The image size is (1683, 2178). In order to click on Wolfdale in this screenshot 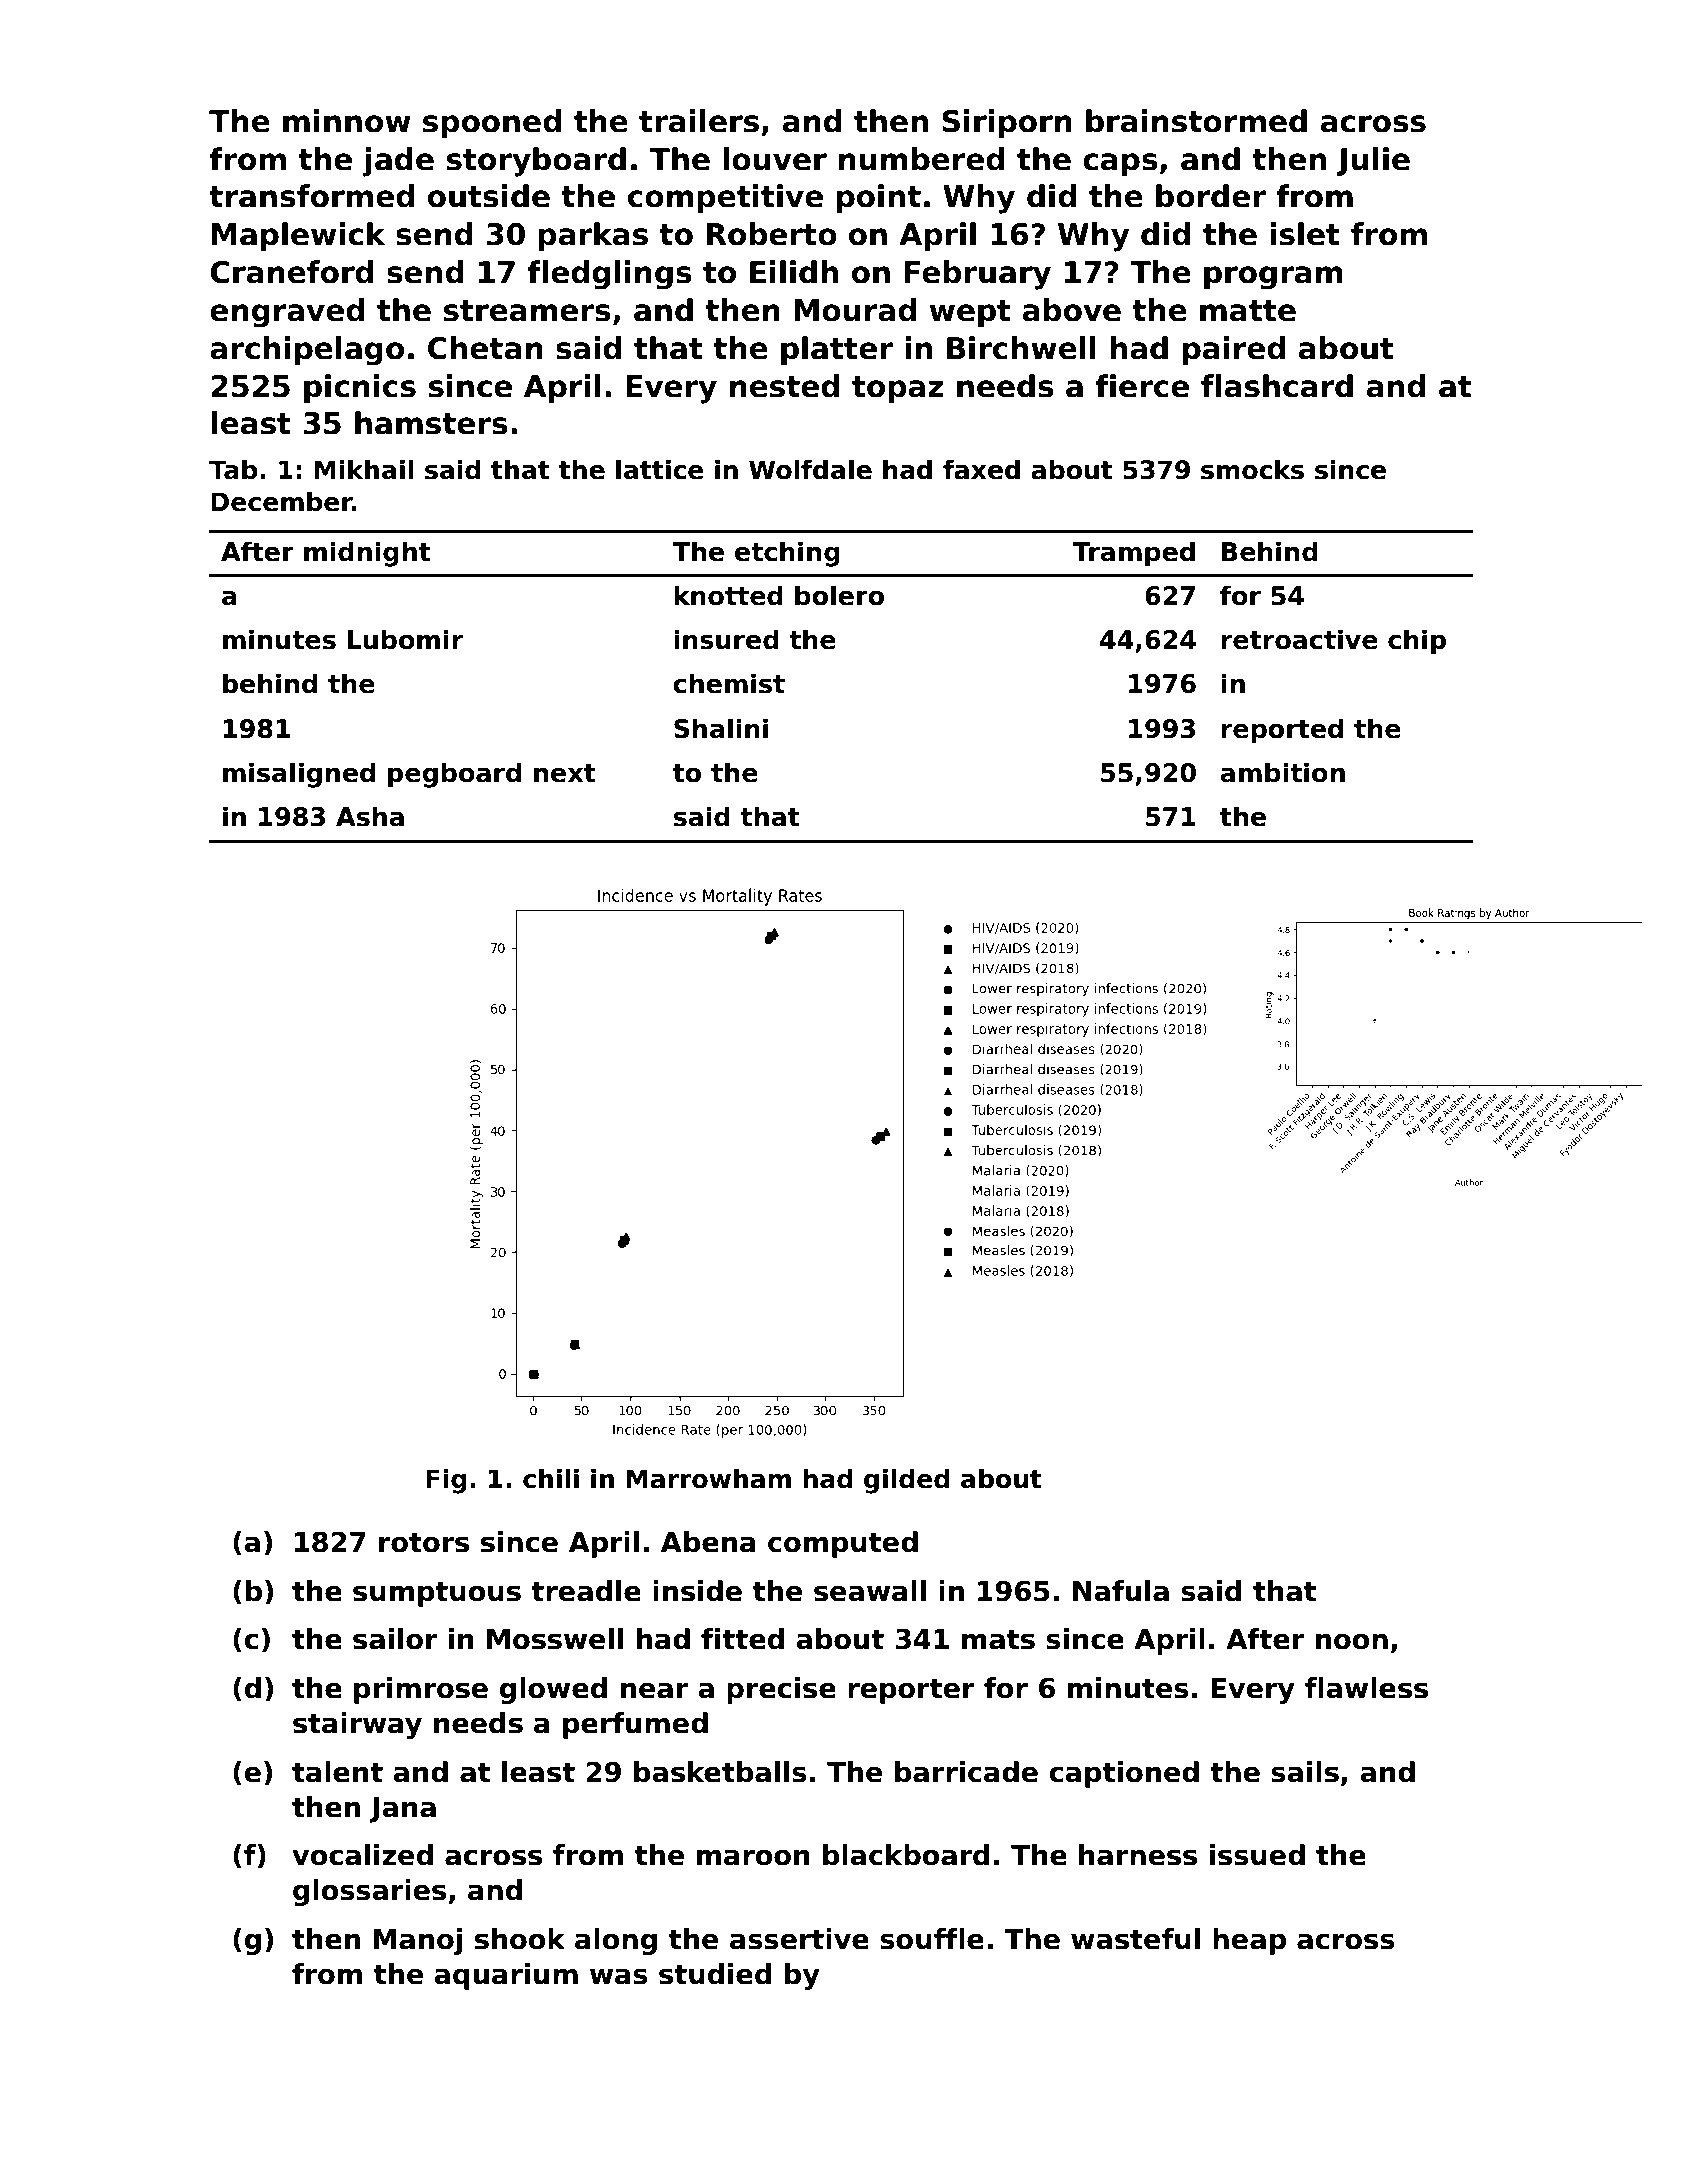, I will do `click(810, 469)`.
